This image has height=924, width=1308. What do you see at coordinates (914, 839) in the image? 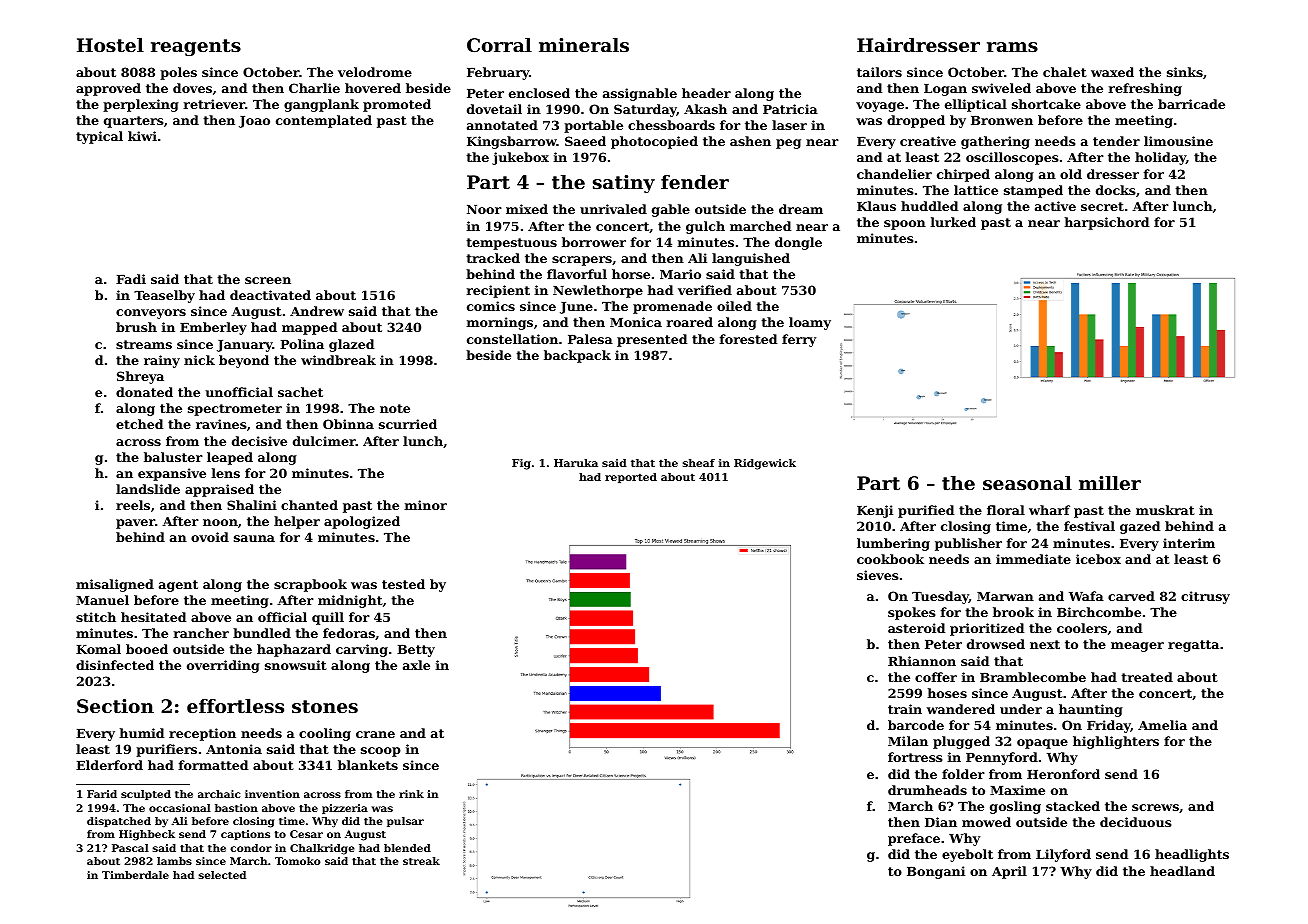
I see `preface` at bounding box center [914, 839].
